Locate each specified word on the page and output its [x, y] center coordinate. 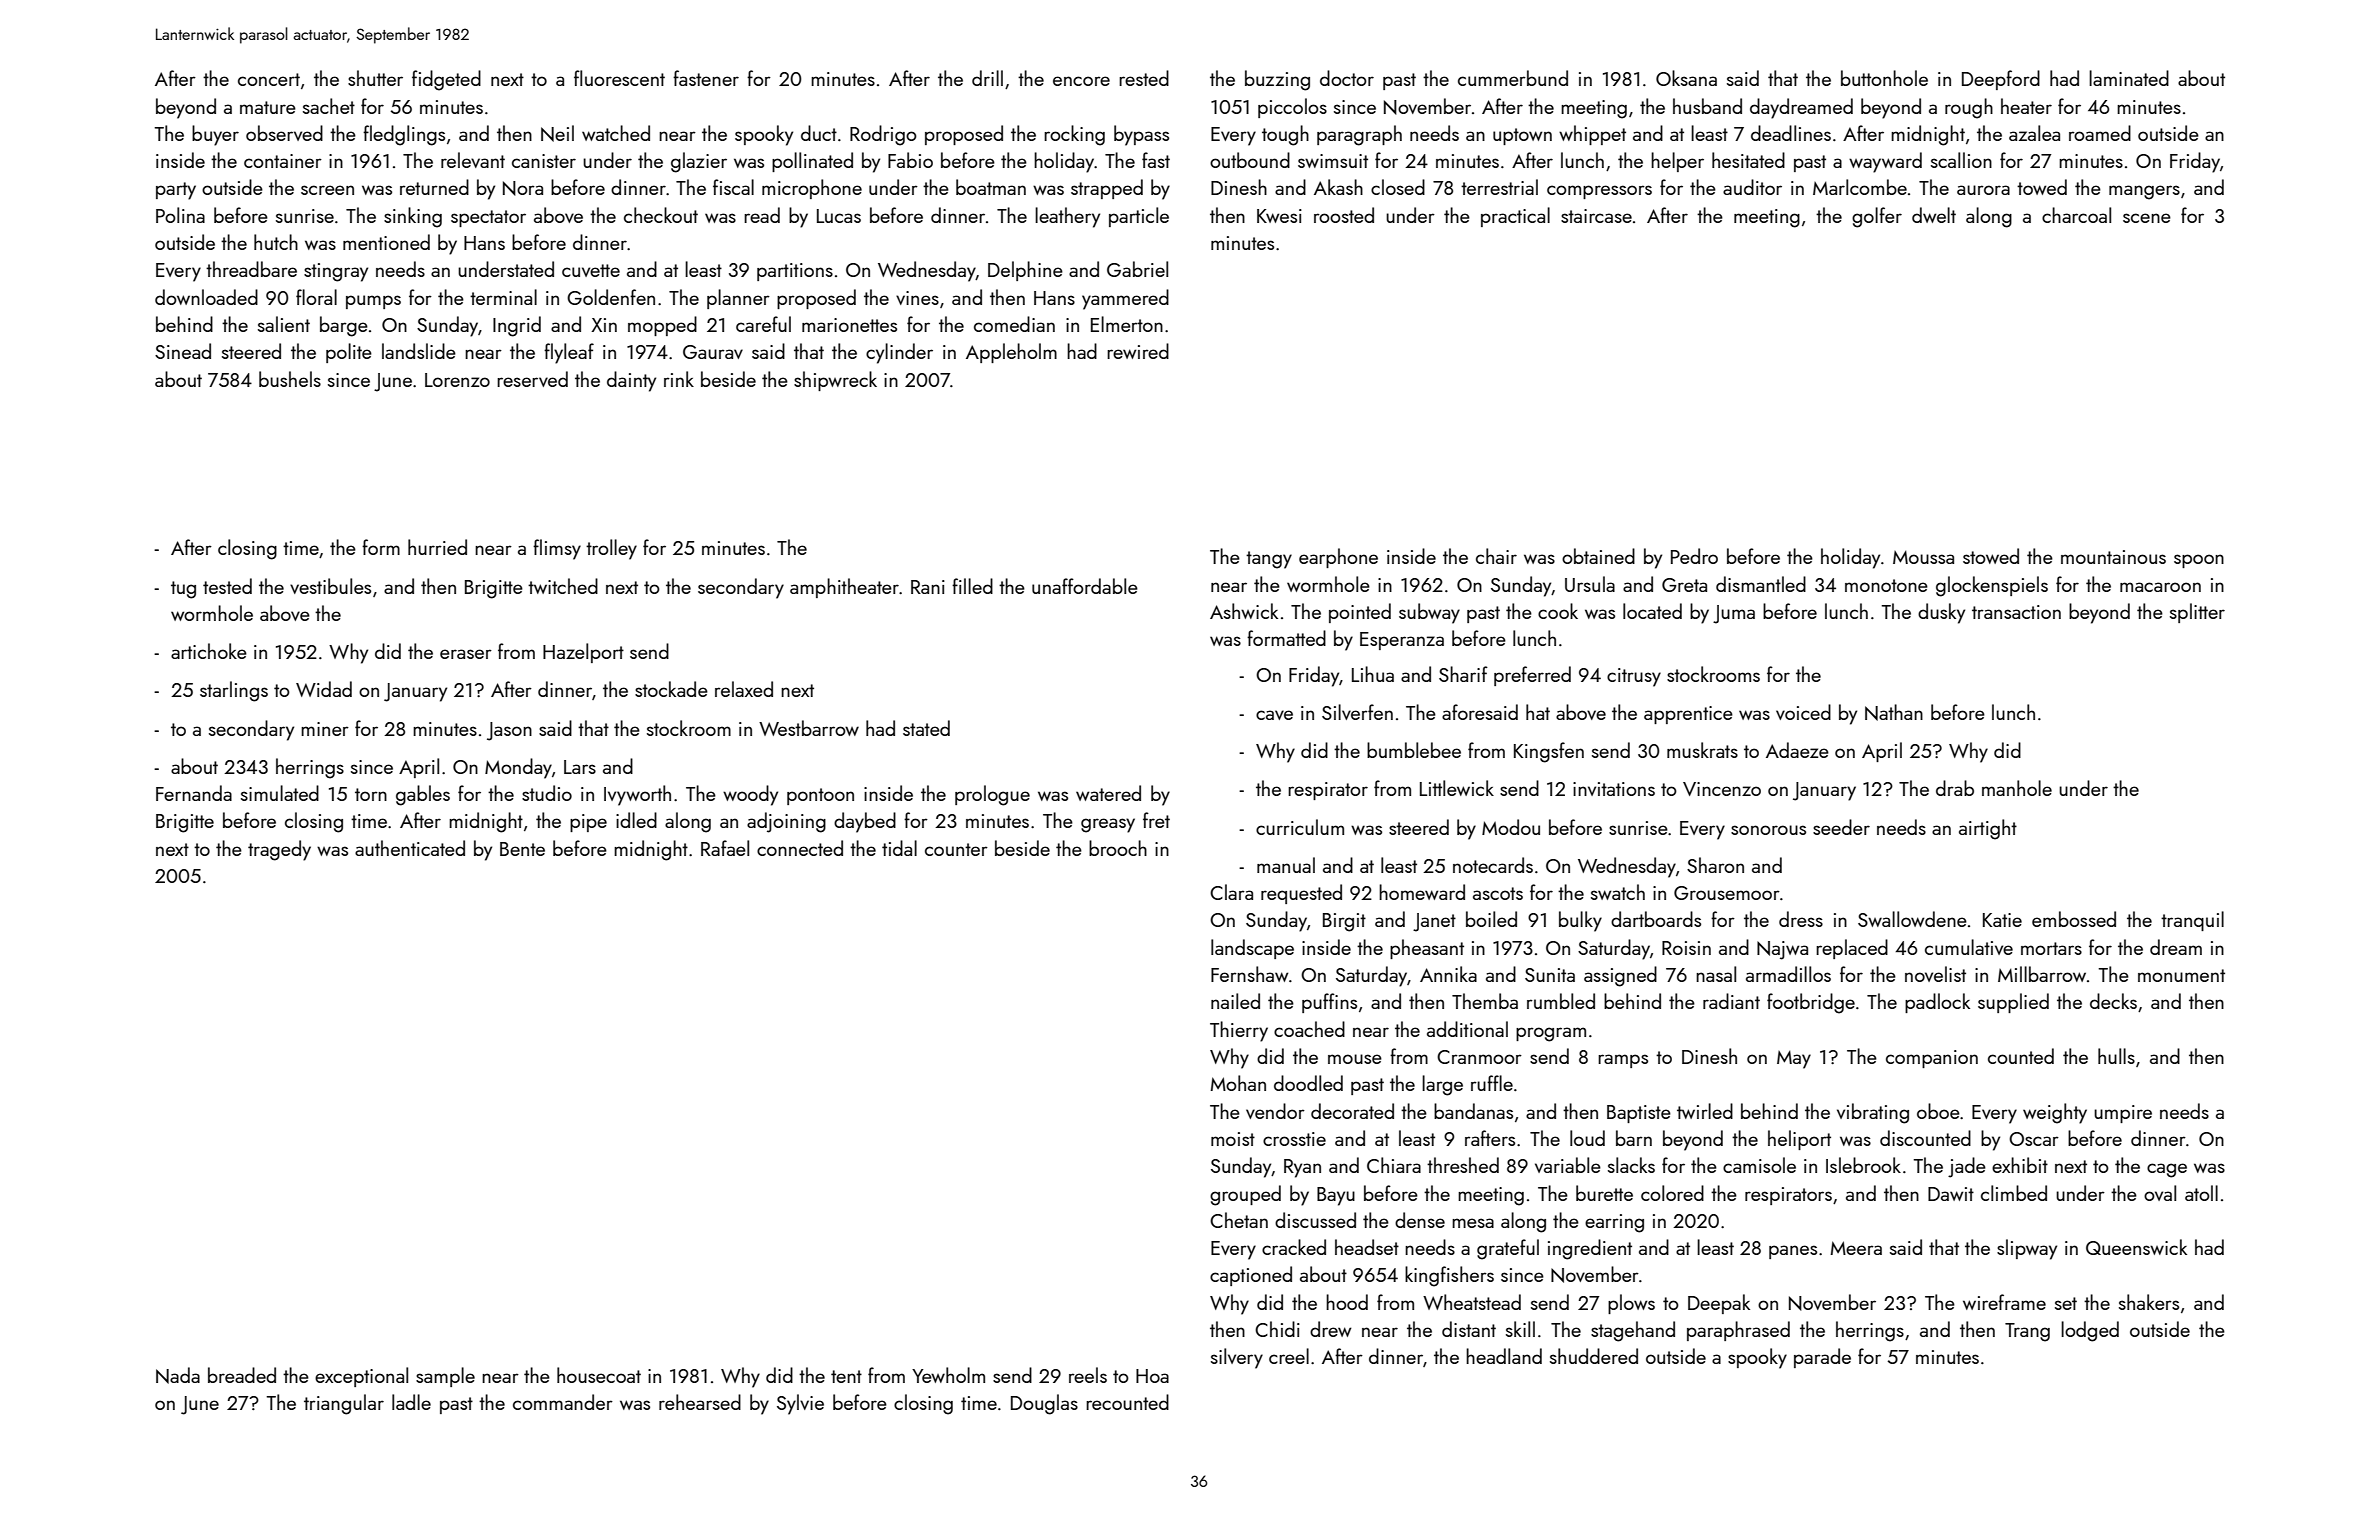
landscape [1252, 949]
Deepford [2001, 80]
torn [371, 794]
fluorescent [619, 78]
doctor [1347, 78]
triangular [344, 1404]
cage [2167, 1170]
